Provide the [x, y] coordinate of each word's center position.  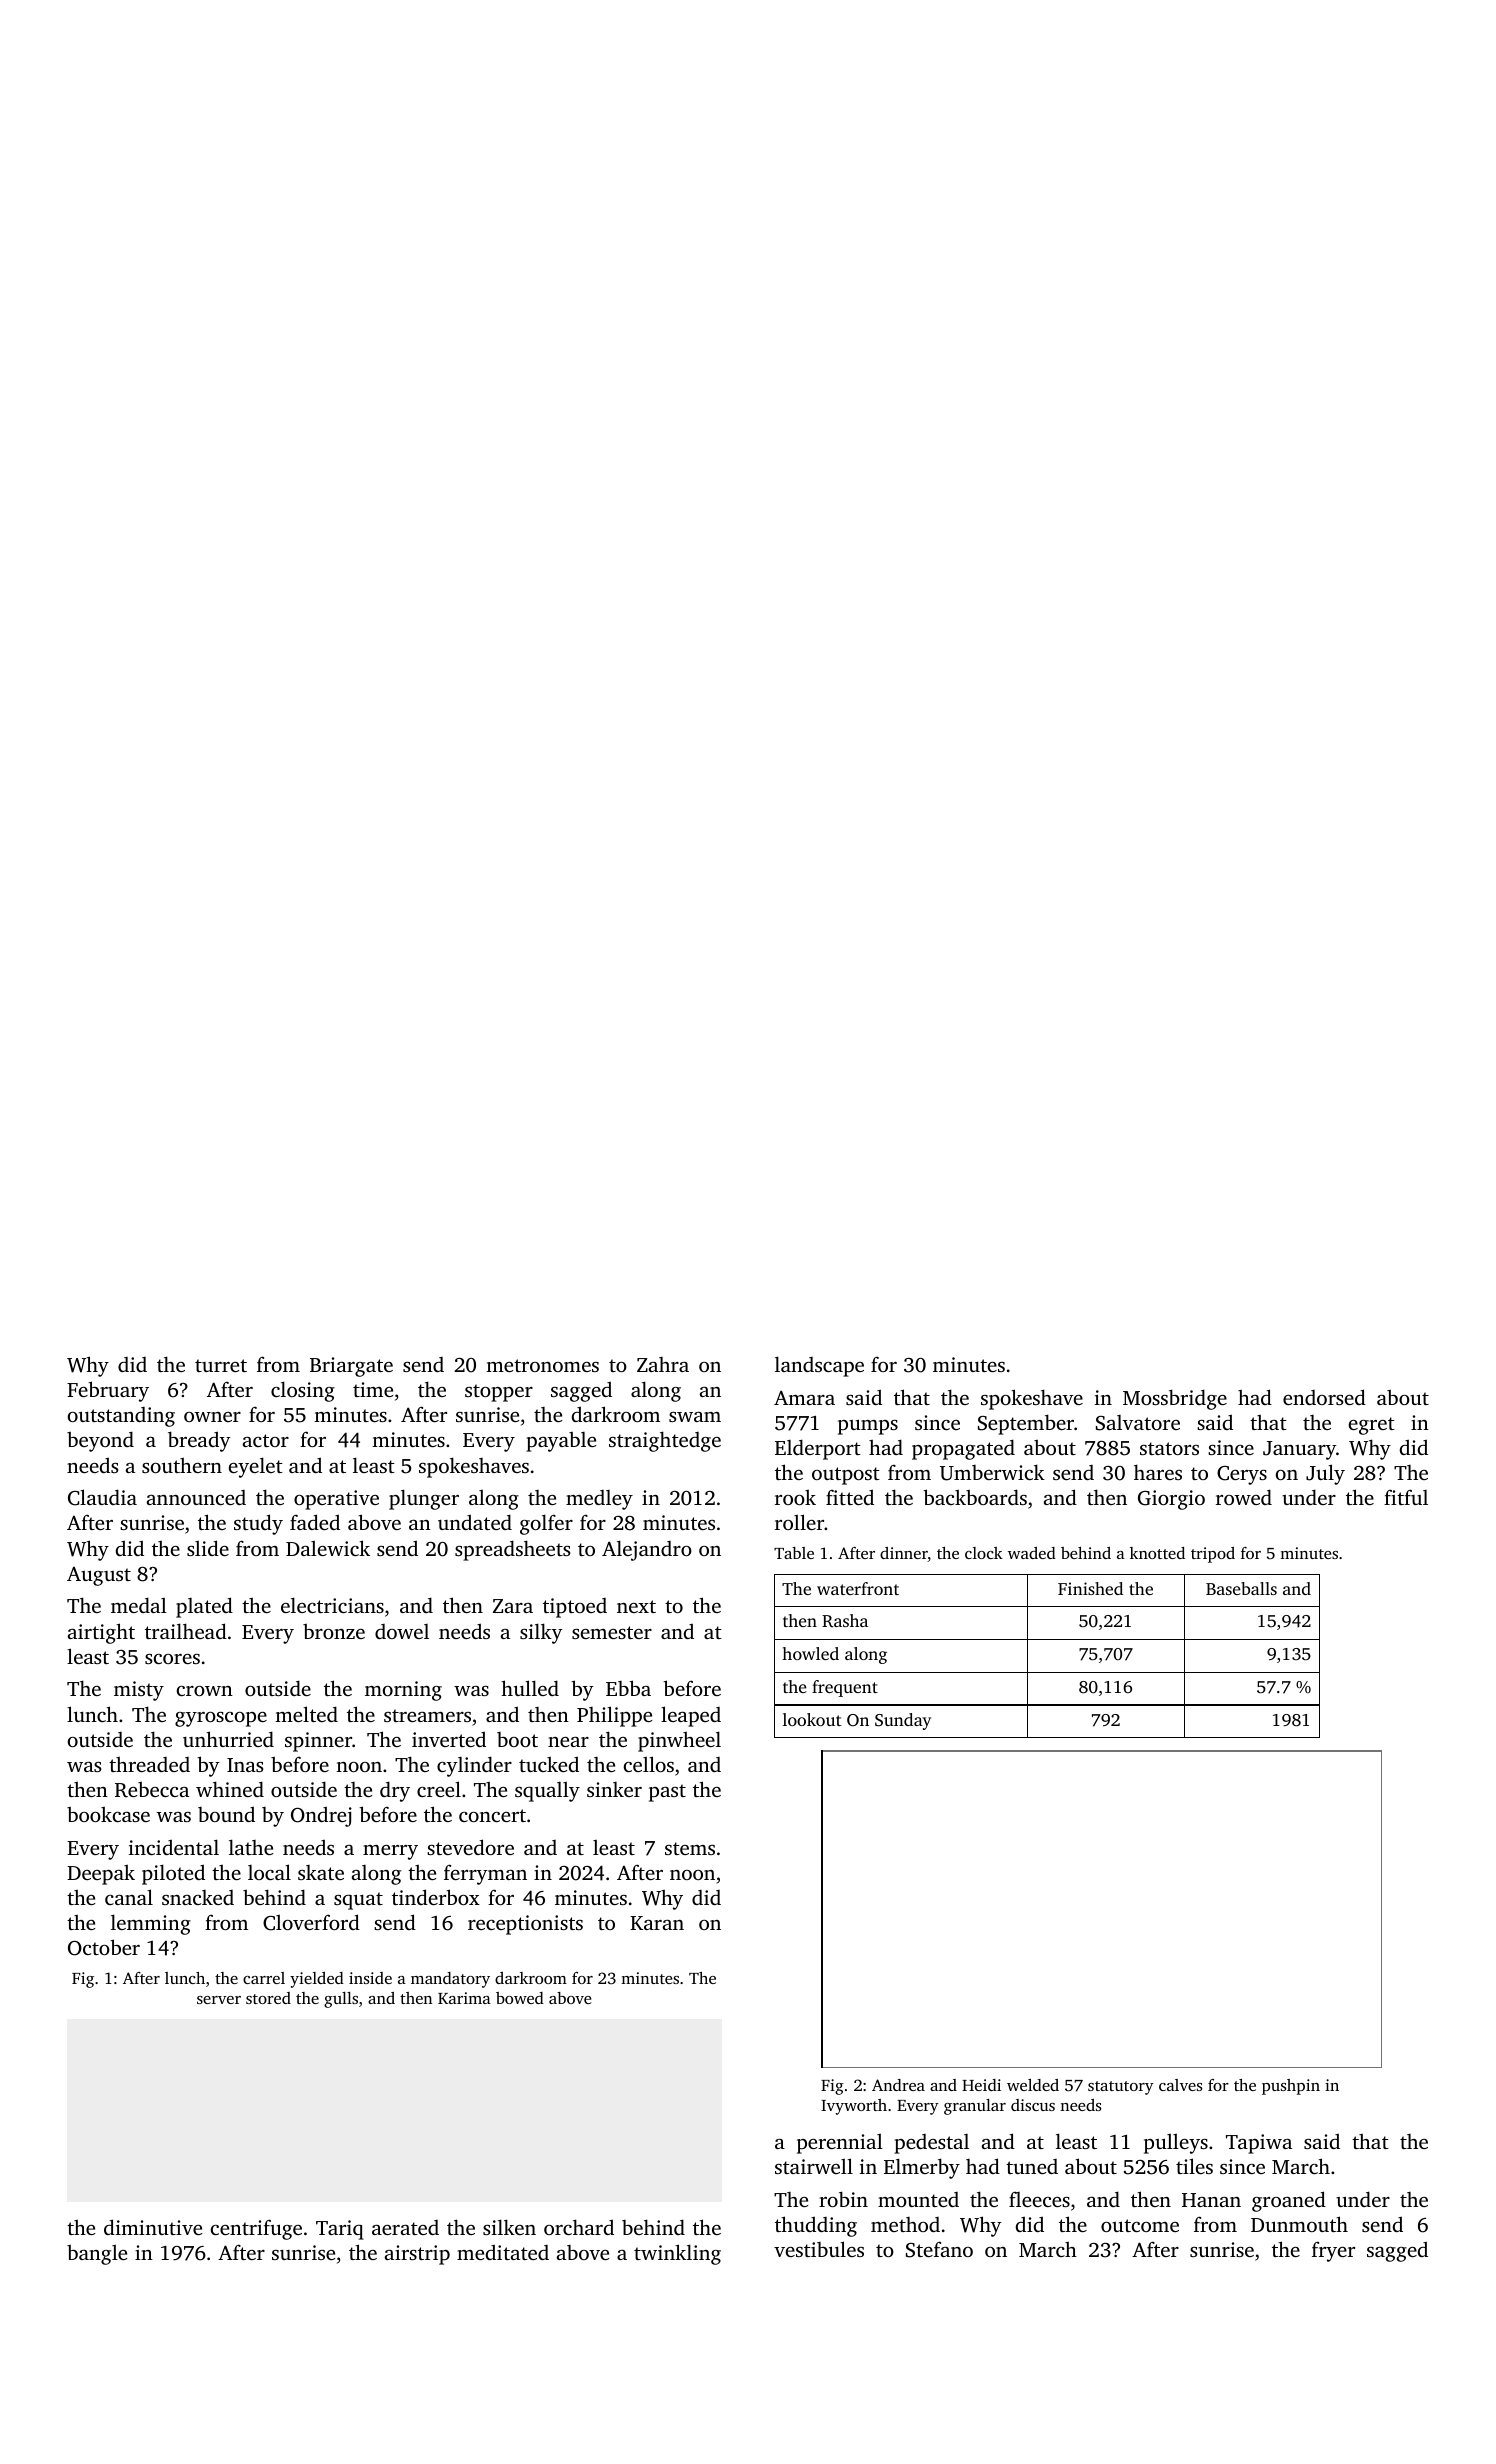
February [108, 1391]
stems [690, 1848]
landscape [819, 1366]
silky [541, 1633]
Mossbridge [1175, 1399]
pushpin [1291, 2087]
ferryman [485, 1874]
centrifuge [256, 2229]
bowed [520, 1998]
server [219, 2000]
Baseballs [1241, 1588]
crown [205, 1691]
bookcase [108, 1814]
